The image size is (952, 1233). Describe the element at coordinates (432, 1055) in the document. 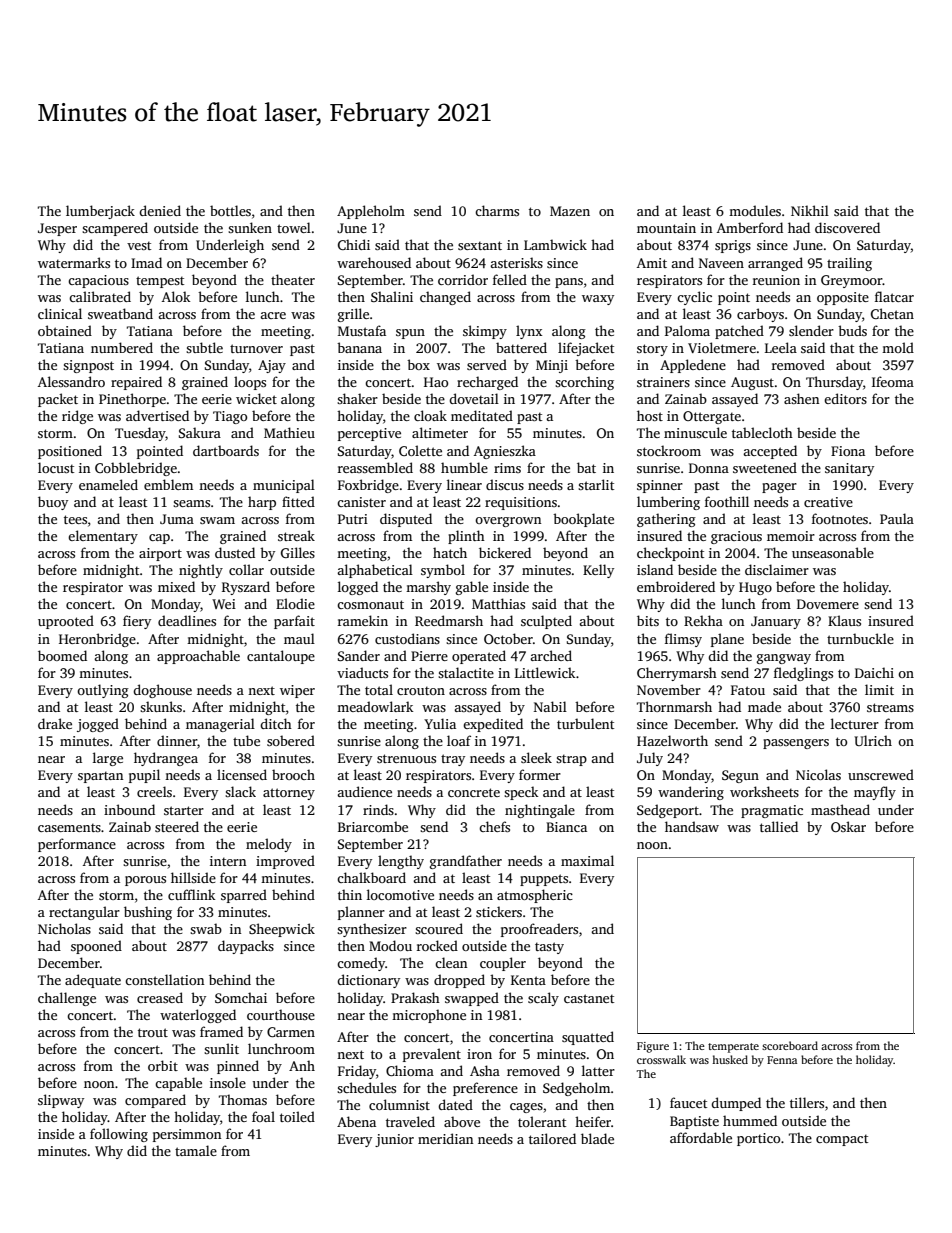

I see `prevalent` at that location.
